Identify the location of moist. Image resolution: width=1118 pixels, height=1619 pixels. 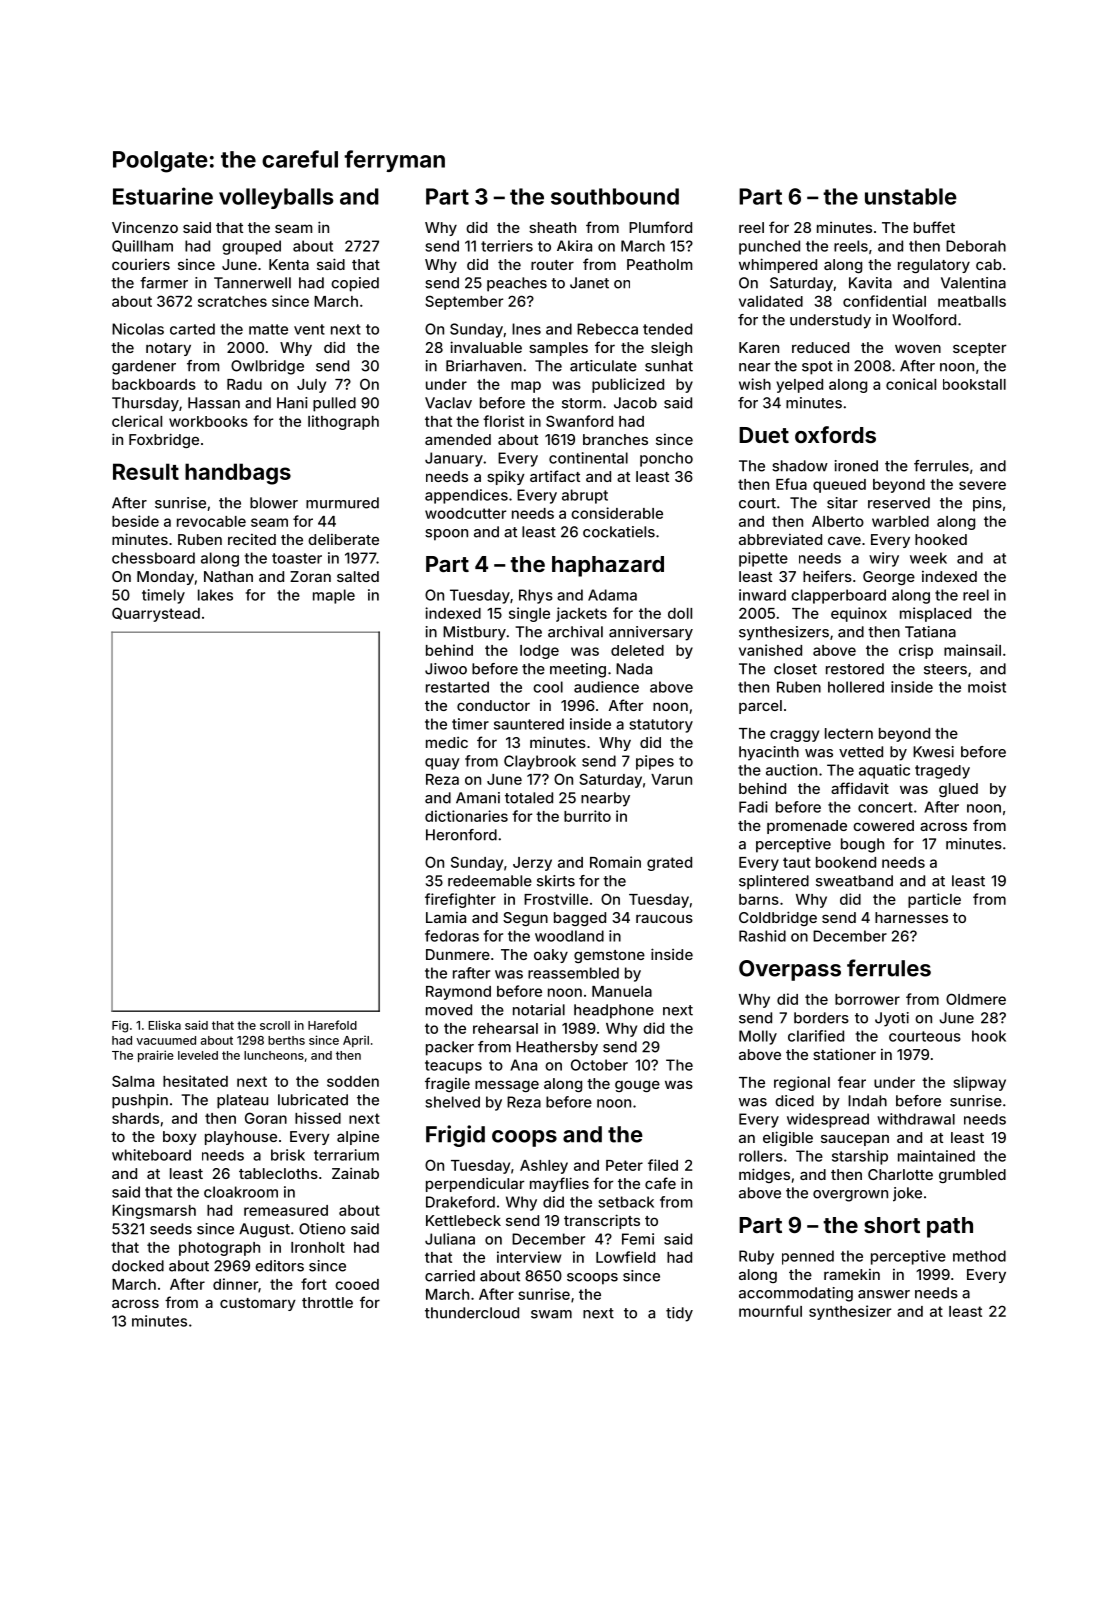
(987, 687).
